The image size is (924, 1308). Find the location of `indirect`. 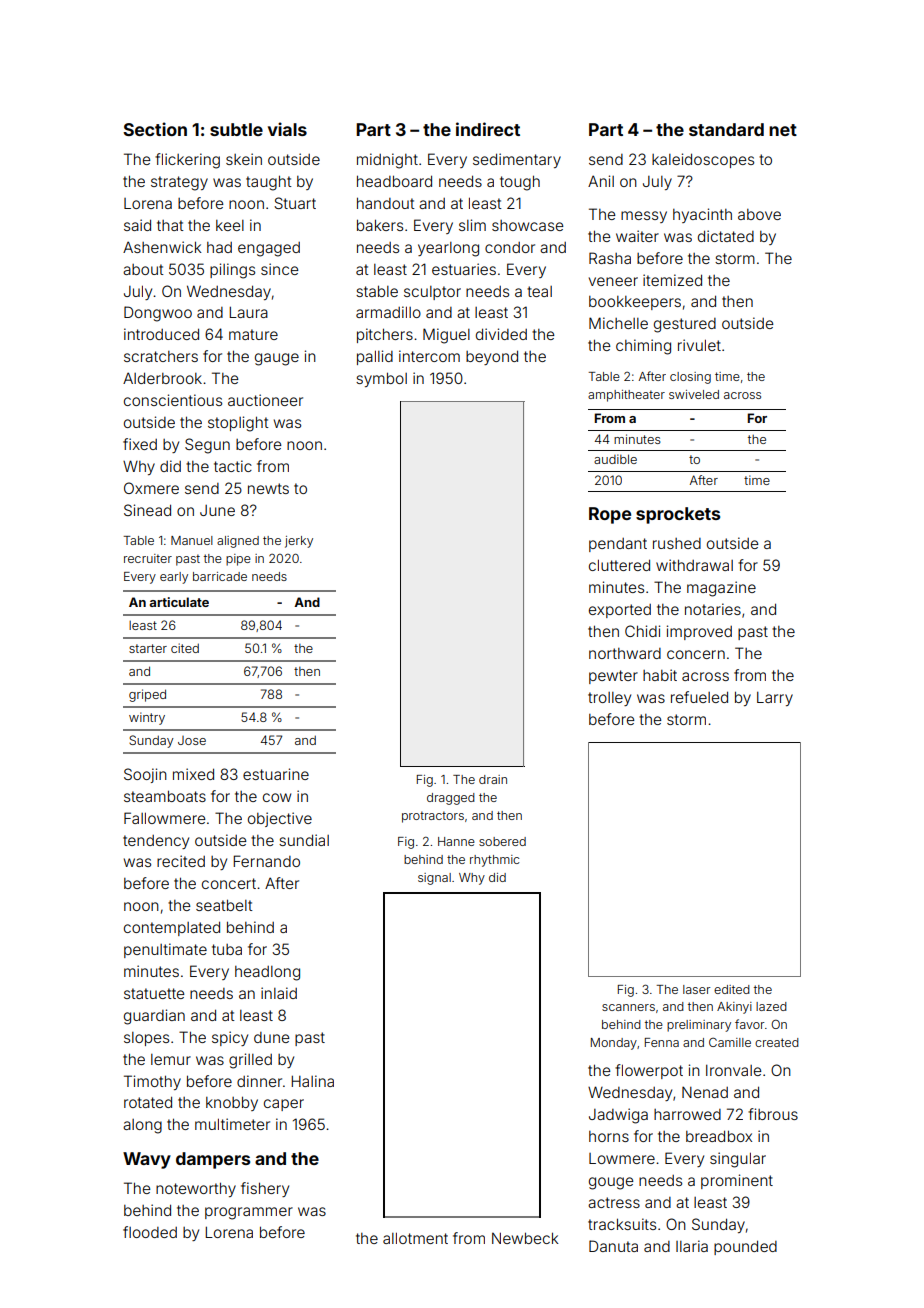

indirect is located at coordinates (488, 129).
